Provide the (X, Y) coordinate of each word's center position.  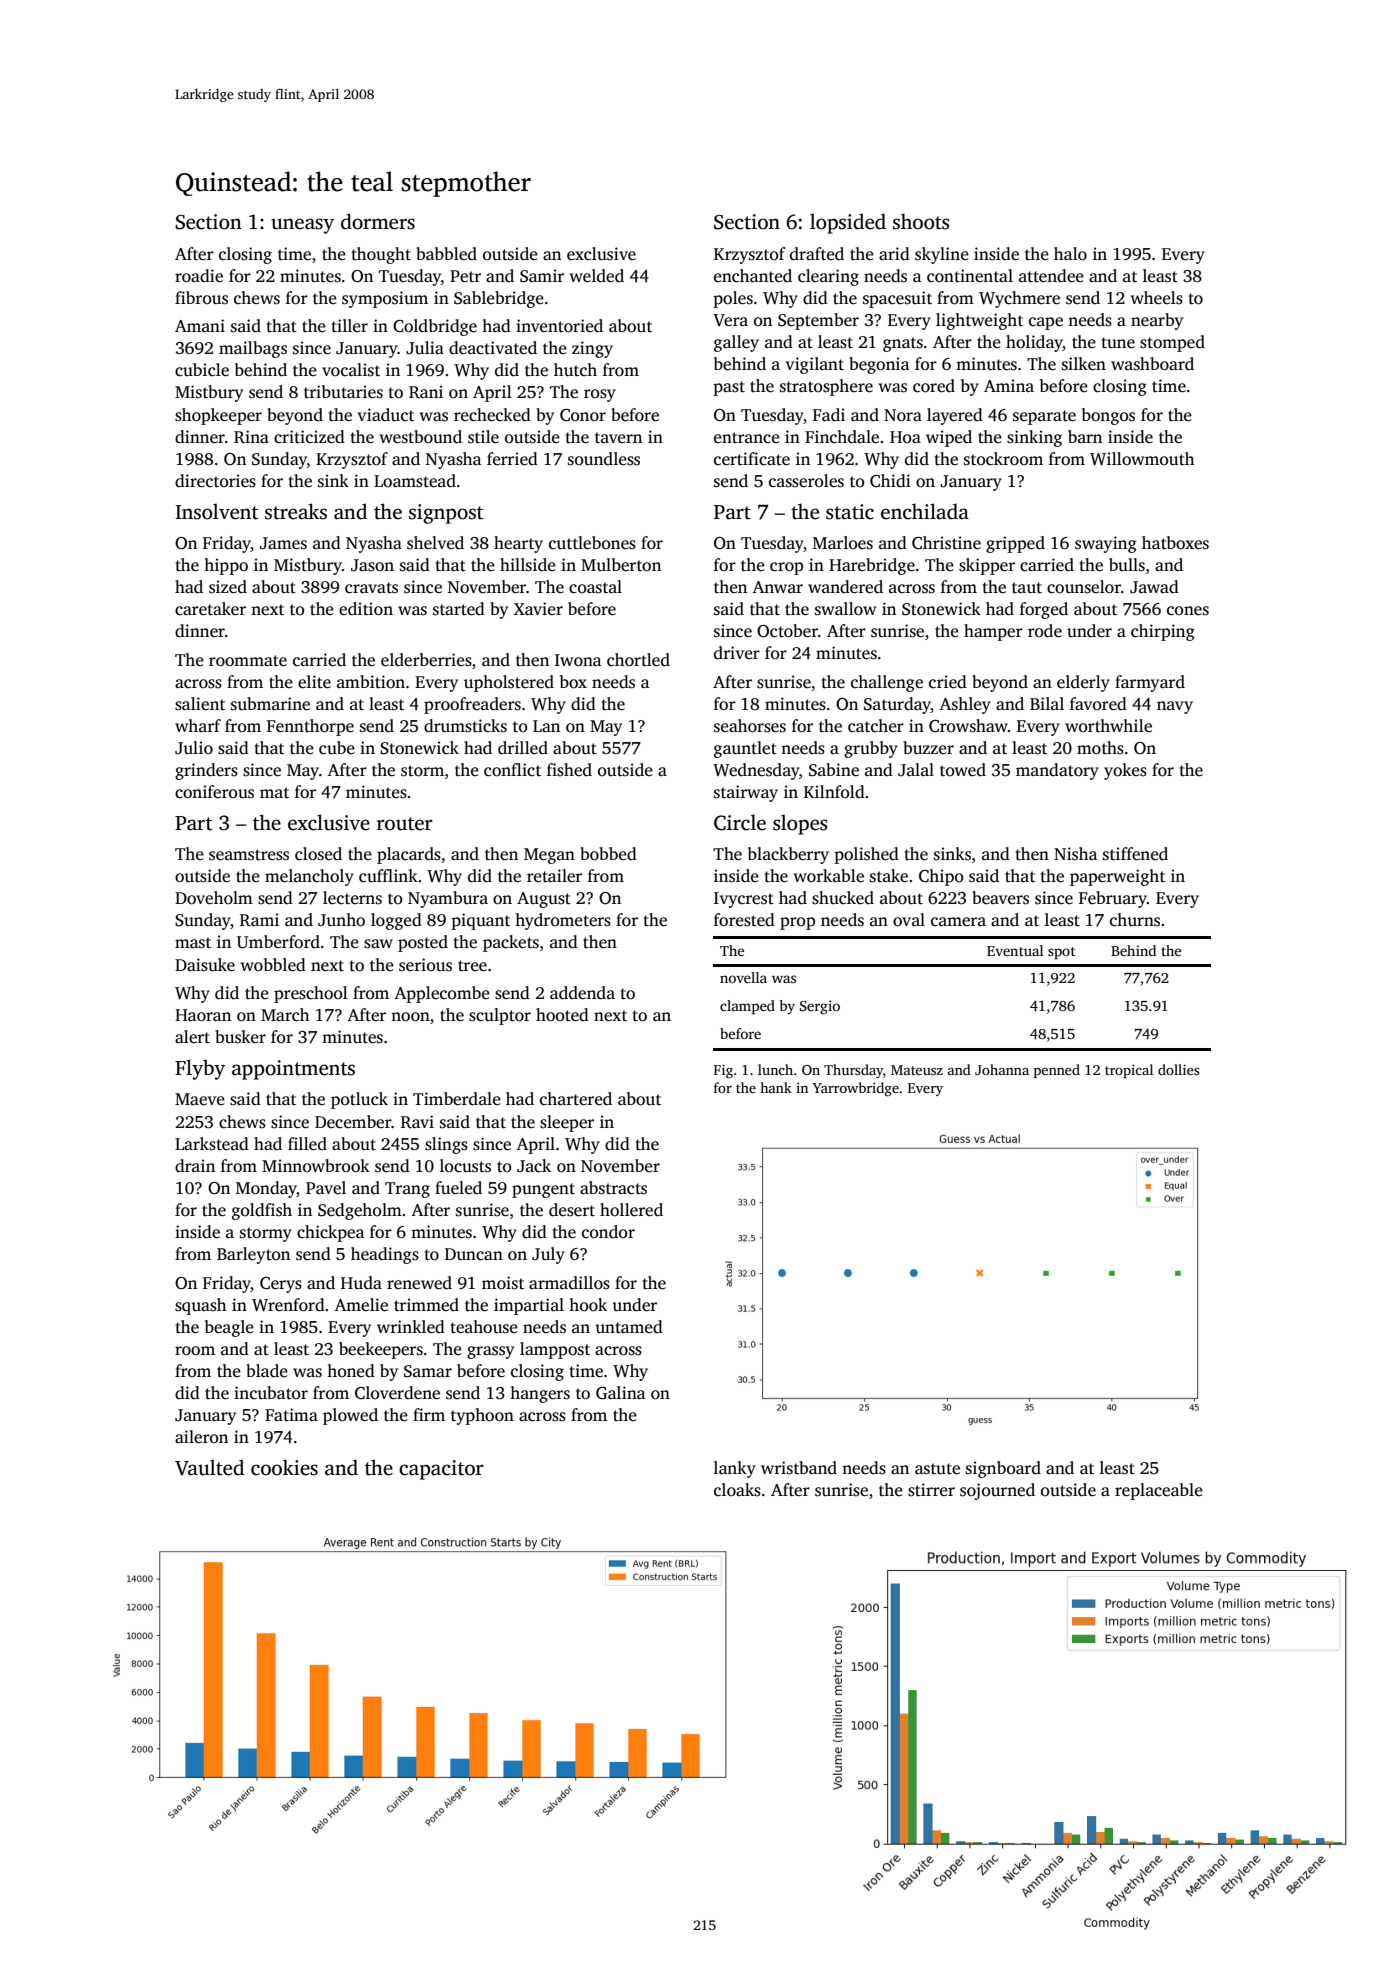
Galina (620, 1393)
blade (267, 1371)
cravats (371, 588)
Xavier (538, 608)
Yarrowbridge (856, 1089)
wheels (1157, 298)
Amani (200, 325)
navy (1175, 707)
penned (1057, 1071)
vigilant (815, 365)
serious (425, 965)
